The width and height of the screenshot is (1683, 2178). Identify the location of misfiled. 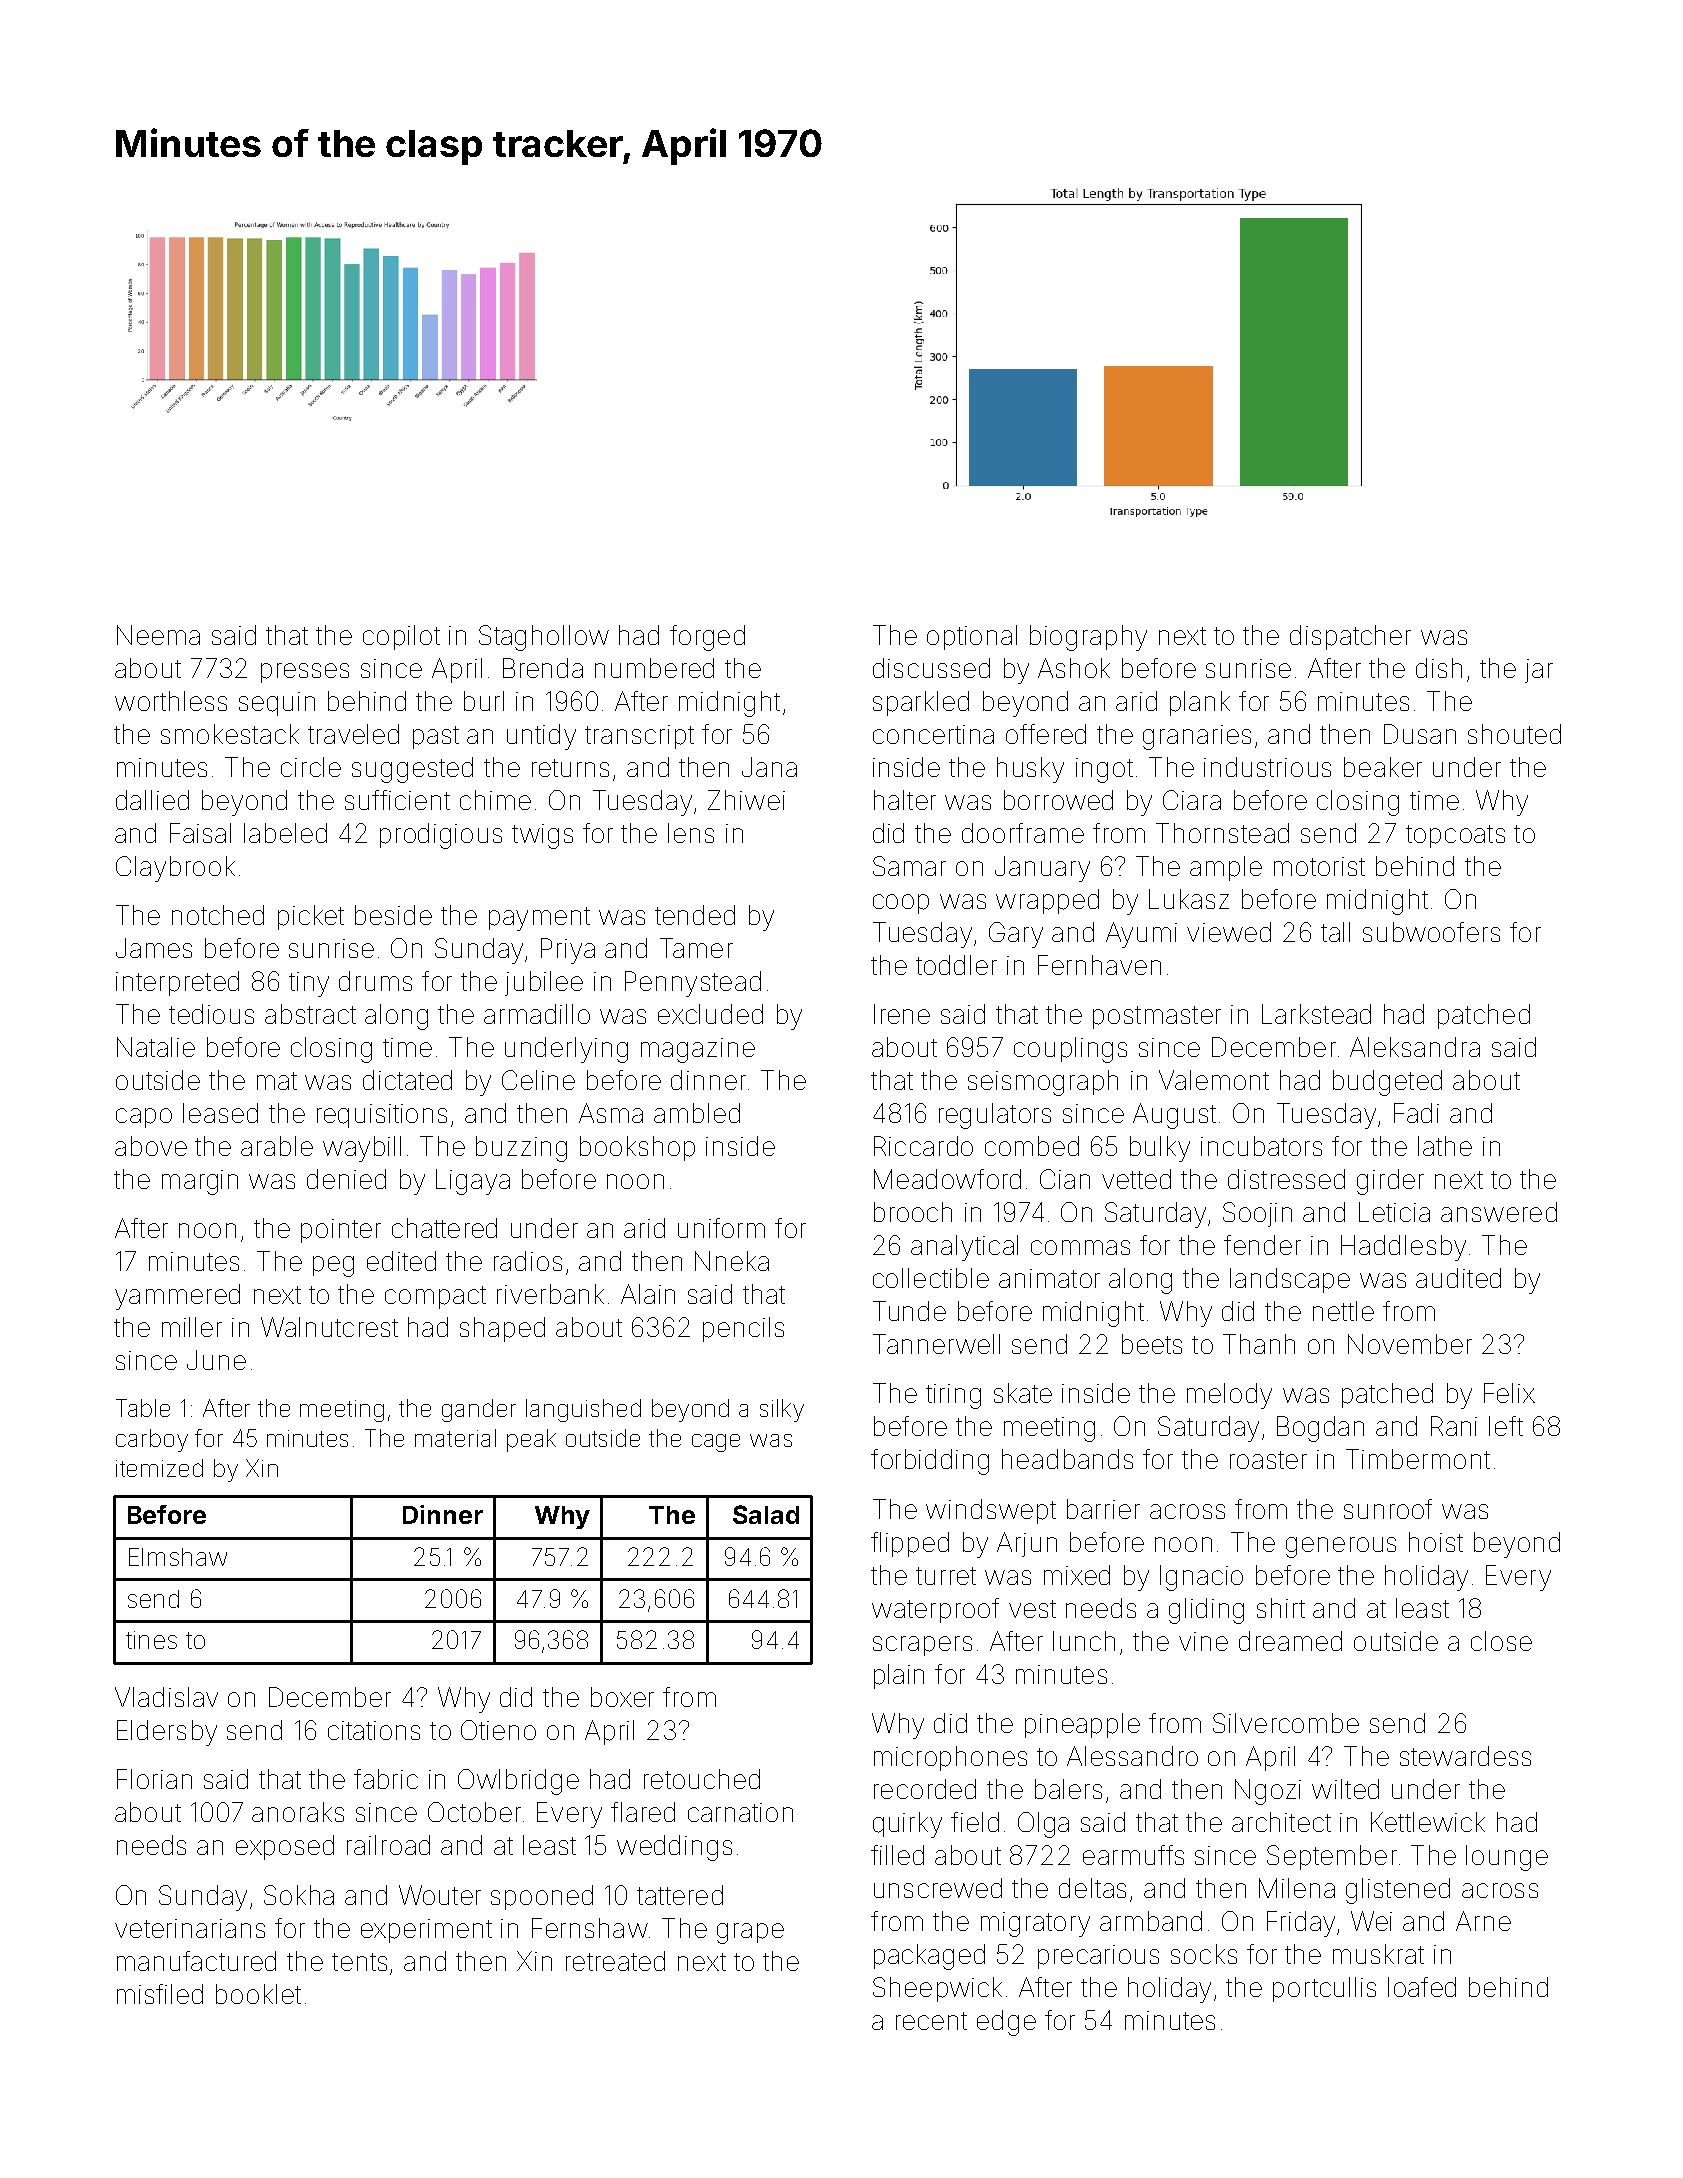
(160, 1994).
